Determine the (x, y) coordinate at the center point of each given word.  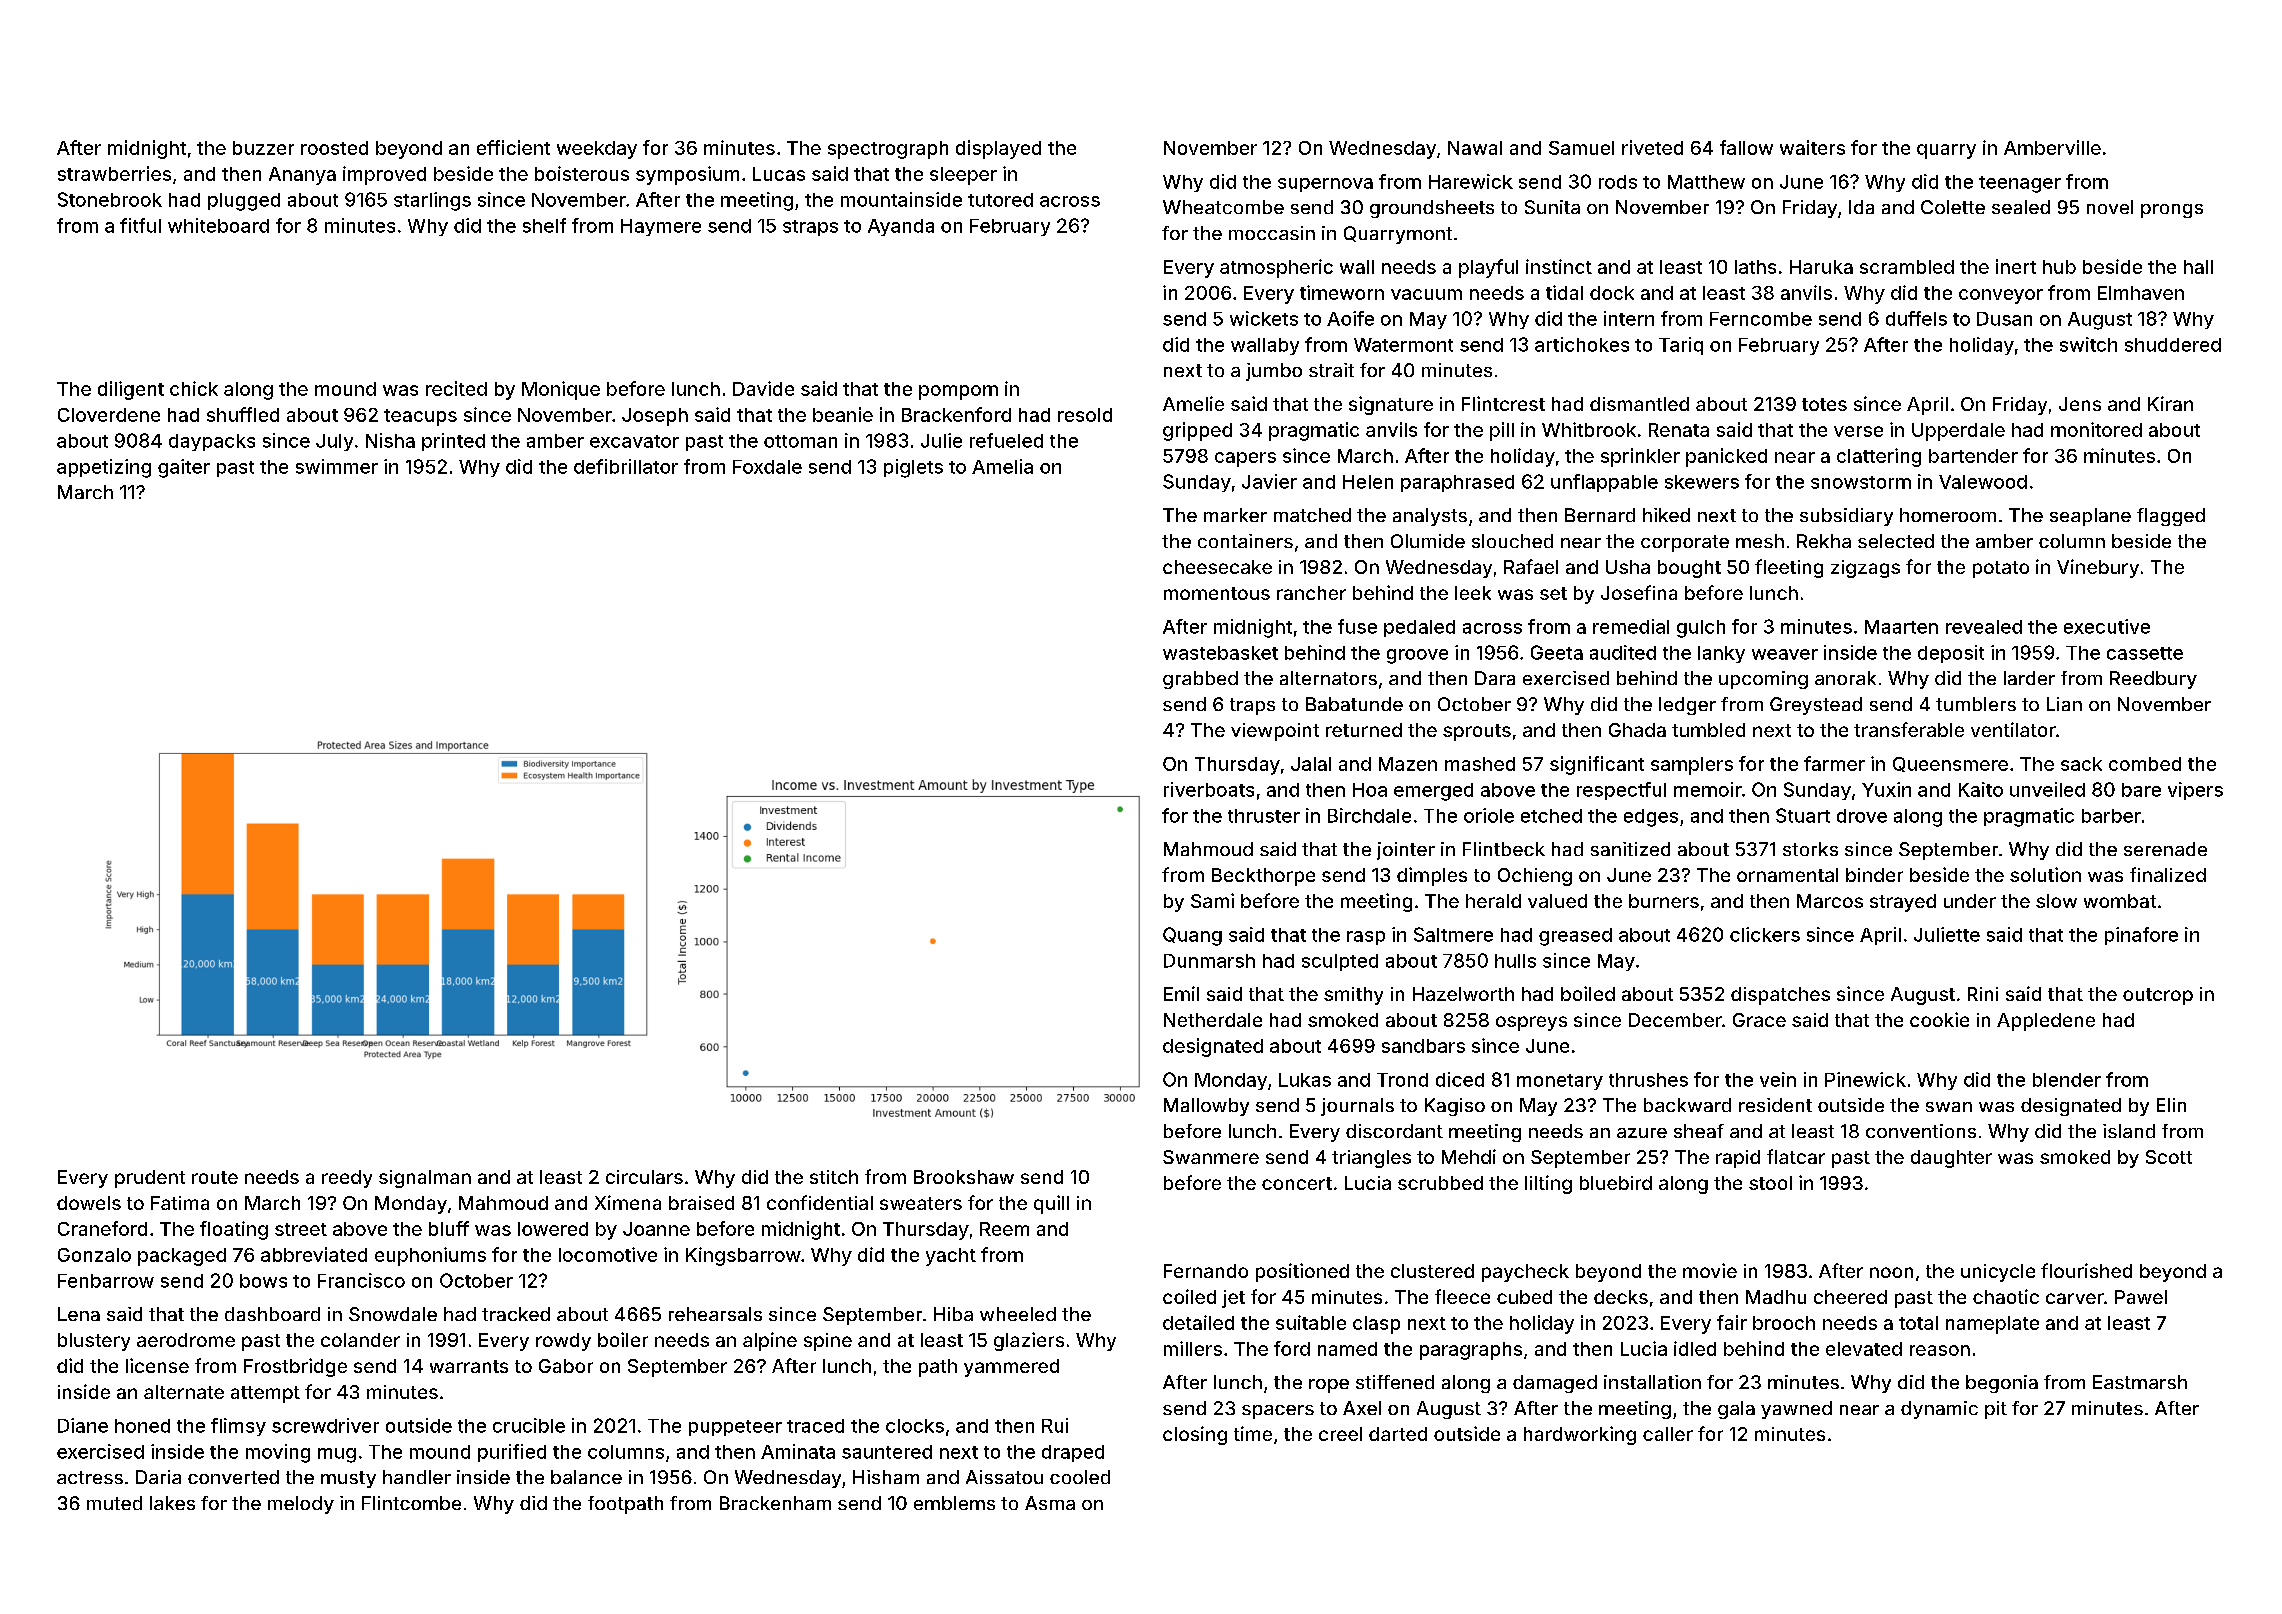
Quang (1192, 936)
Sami (1212, 900)
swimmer (337, 466)
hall (2198, 267)
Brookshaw (964, 1177)
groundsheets (1432, 209)
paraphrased (1457, 483)
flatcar (1796, 1156)
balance (586, 1477)
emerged (1433, 792)
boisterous (582, 173)
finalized (2168, 874)
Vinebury (2098, 568)
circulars (644, 1177)
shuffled (243, 414)
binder (1874, 875)
